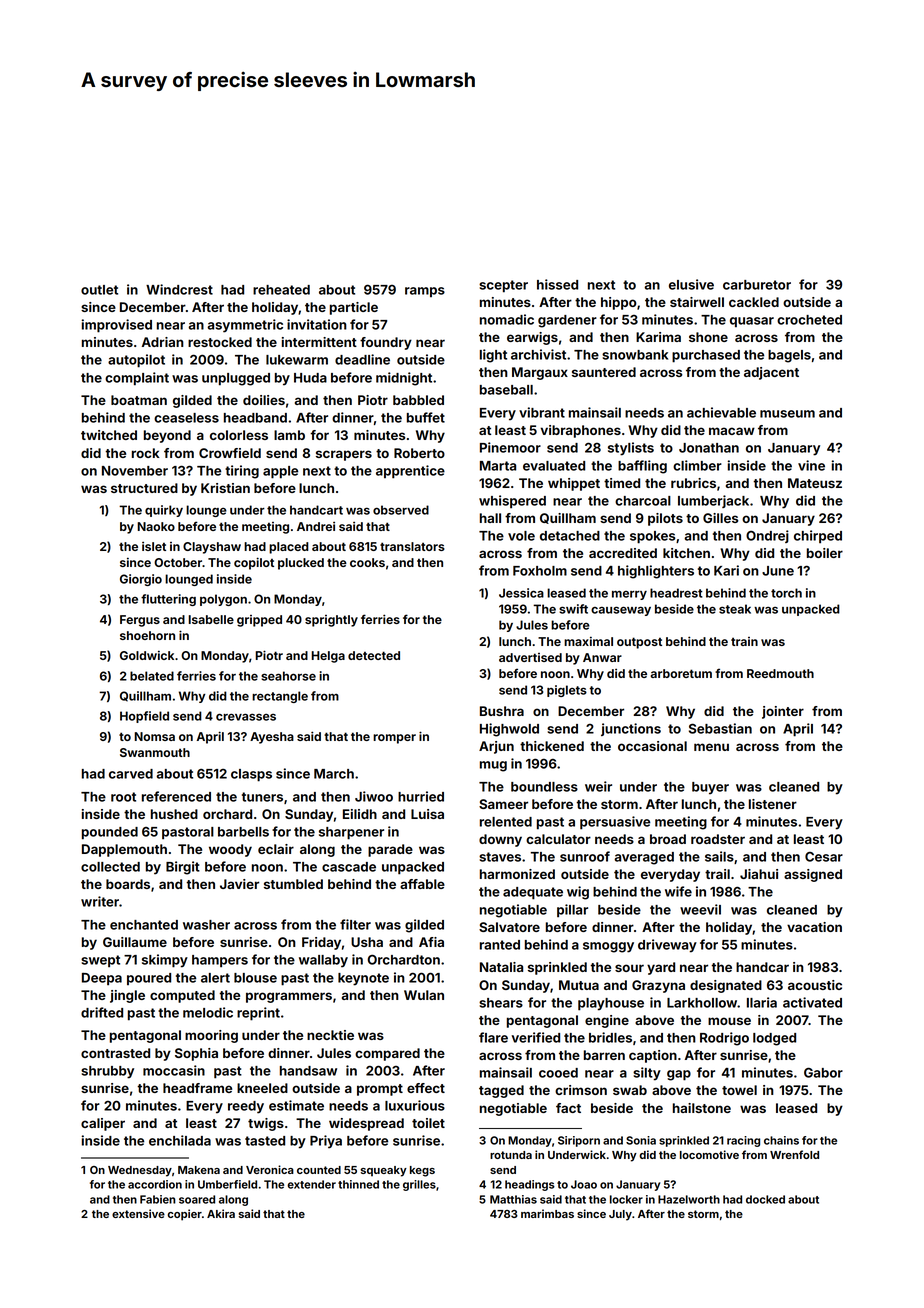  Describe the element at coordinates (498, 466) in the screenshot. I see `Marta` at that location.
